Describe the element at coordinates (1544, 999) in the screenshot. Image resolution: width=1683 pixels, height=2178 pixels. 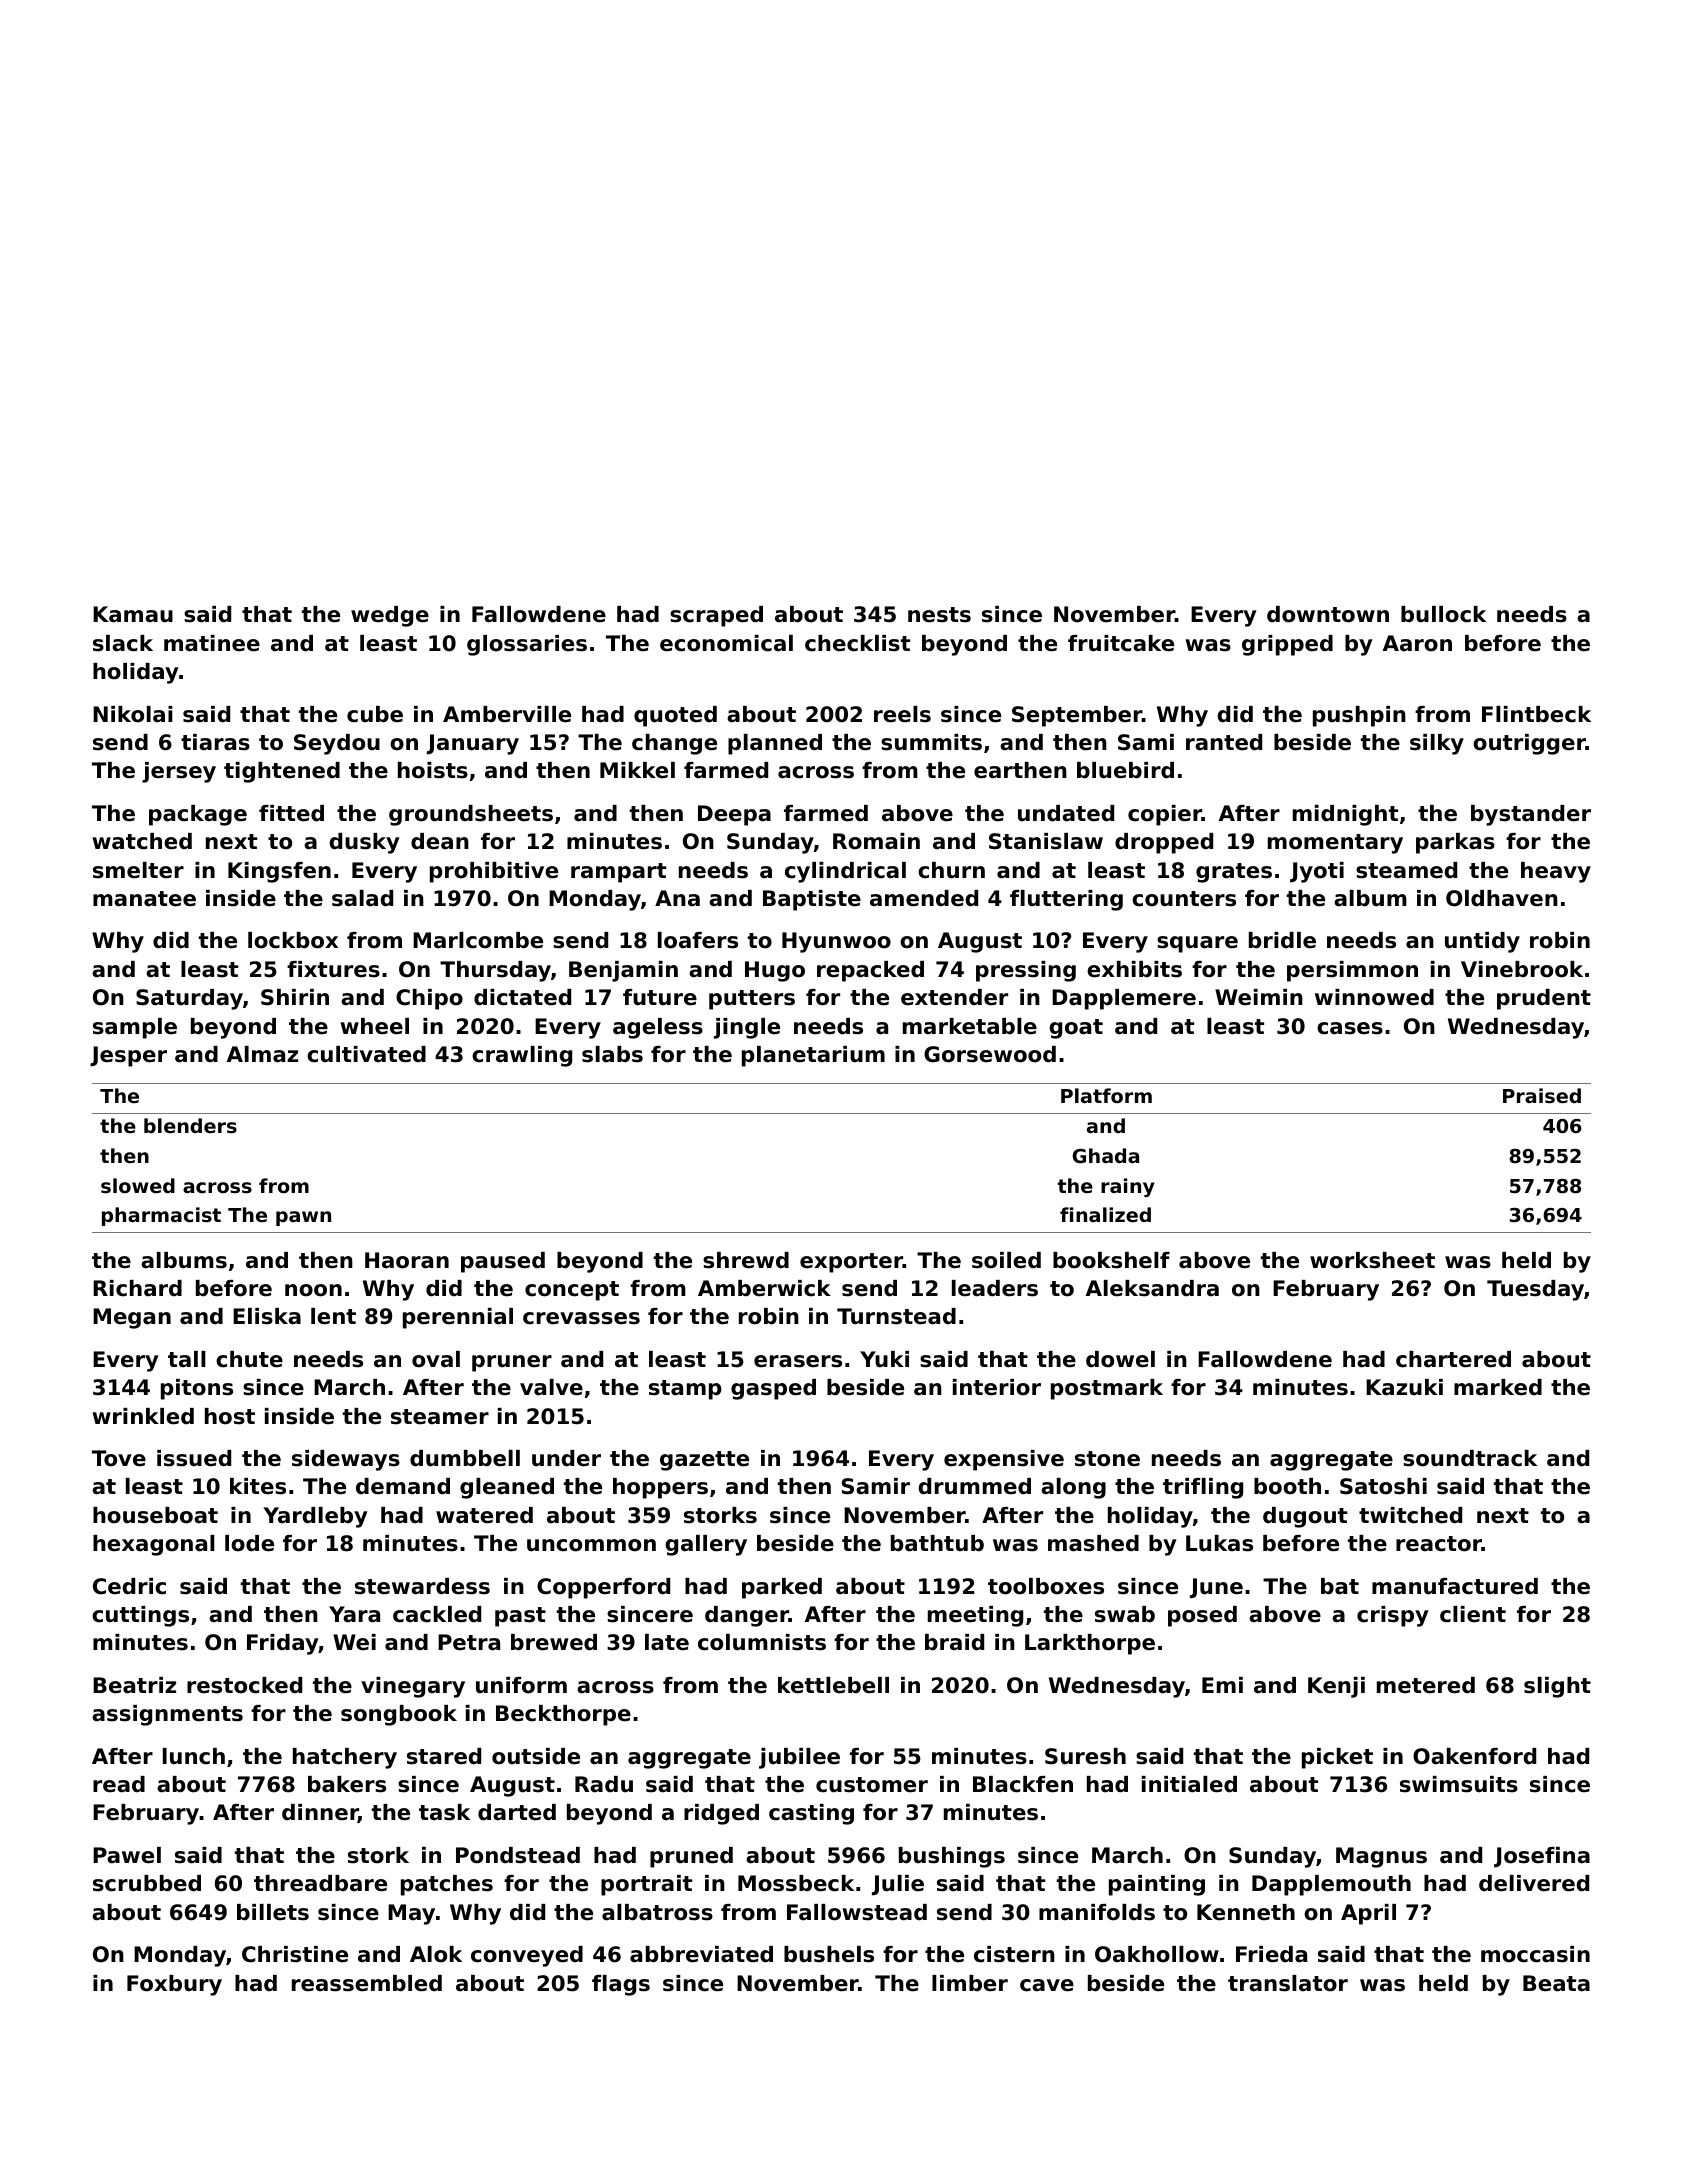
I see `prudent` at that location.
